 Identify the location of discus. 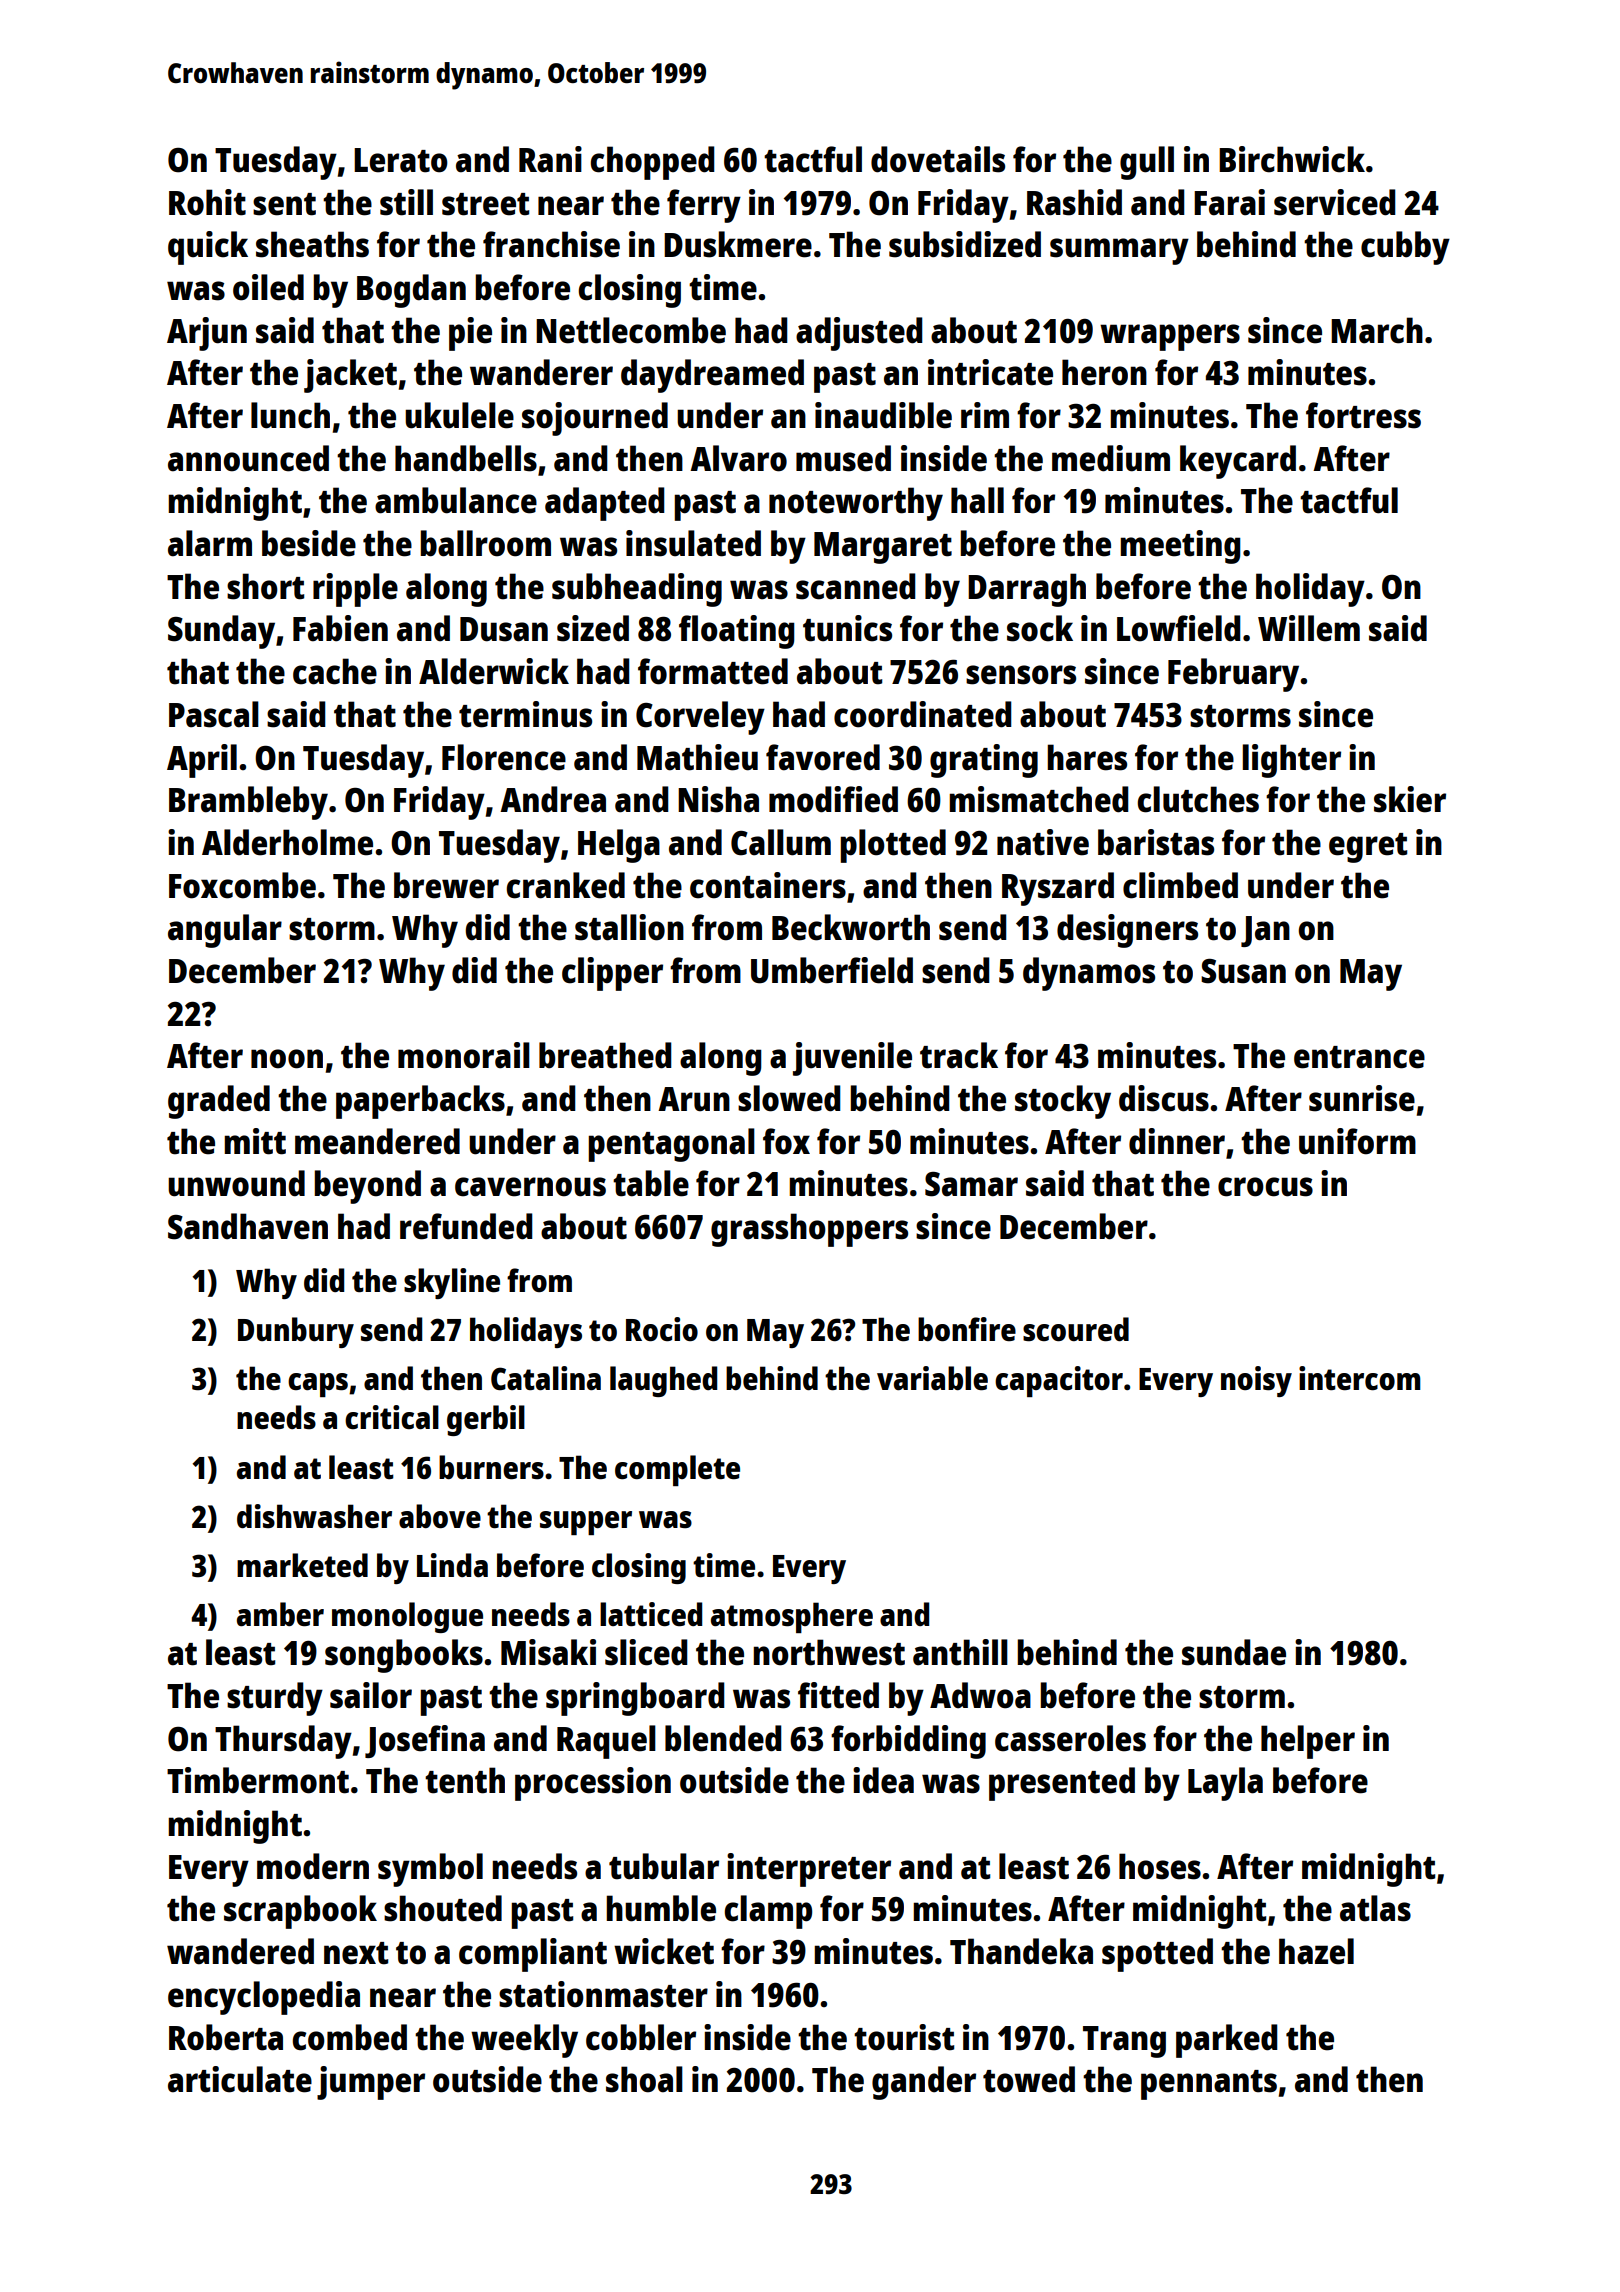
(1164, 1098).
